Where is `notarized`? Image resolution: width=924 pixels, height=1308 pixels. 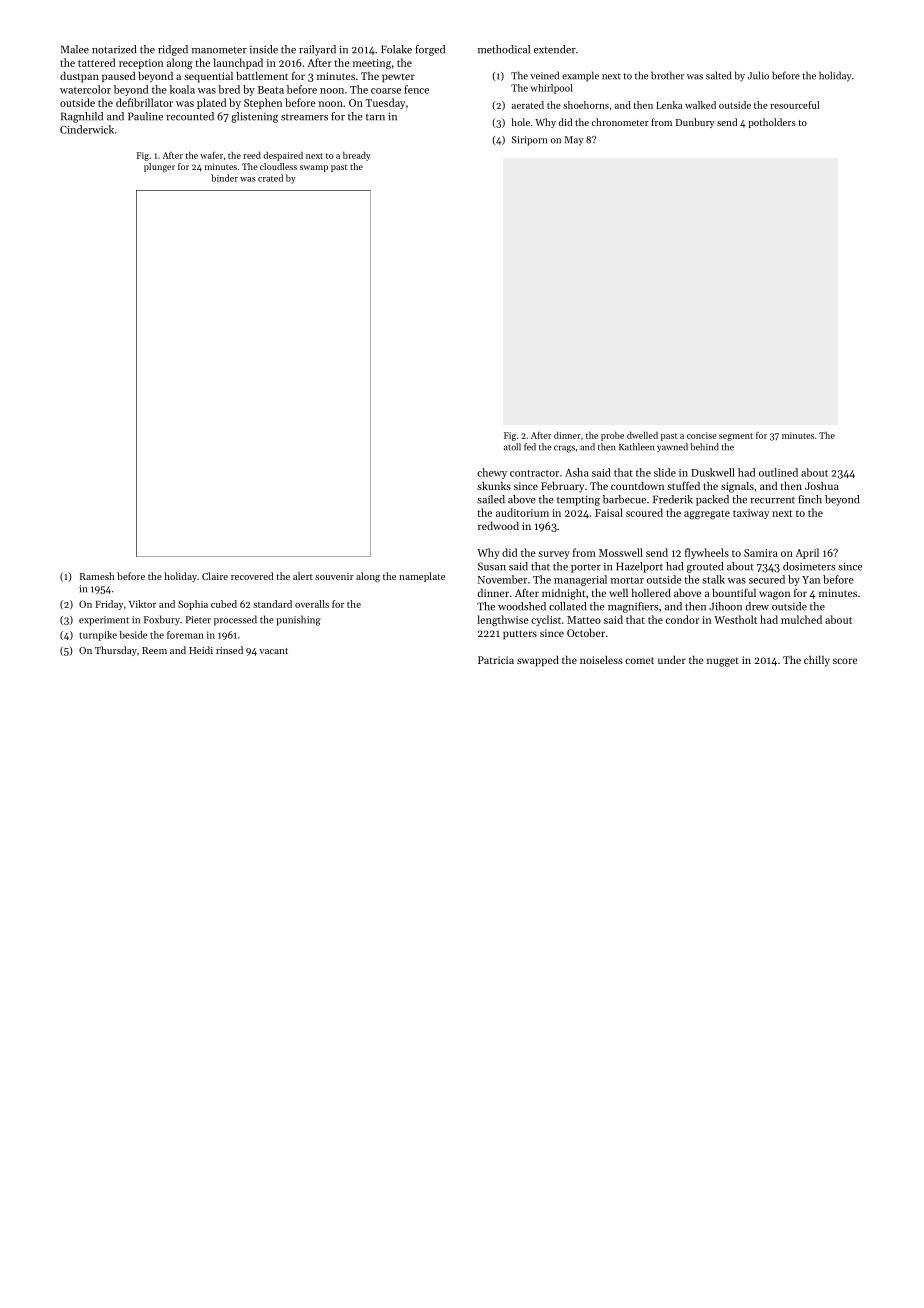
notarized is located at coordinates (114, 49).
